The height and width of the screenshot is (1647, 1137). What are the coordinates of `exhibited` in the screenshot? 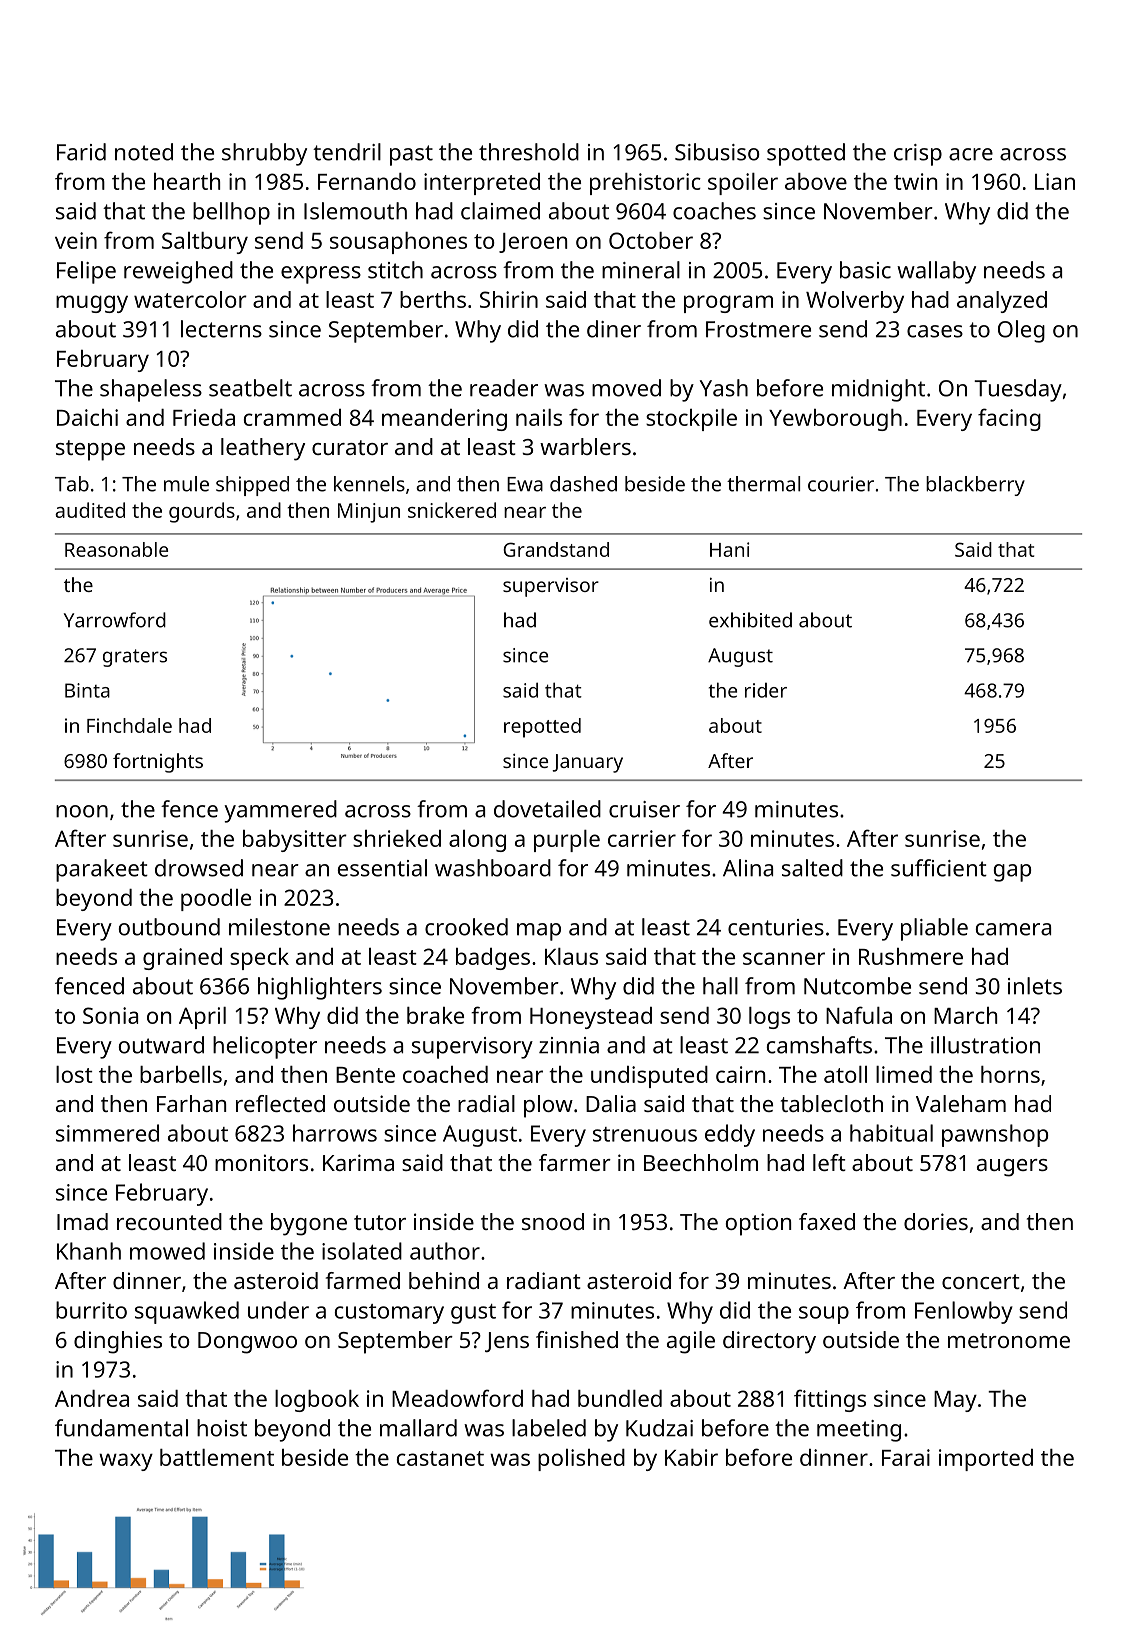 It's located at (750, 620).
